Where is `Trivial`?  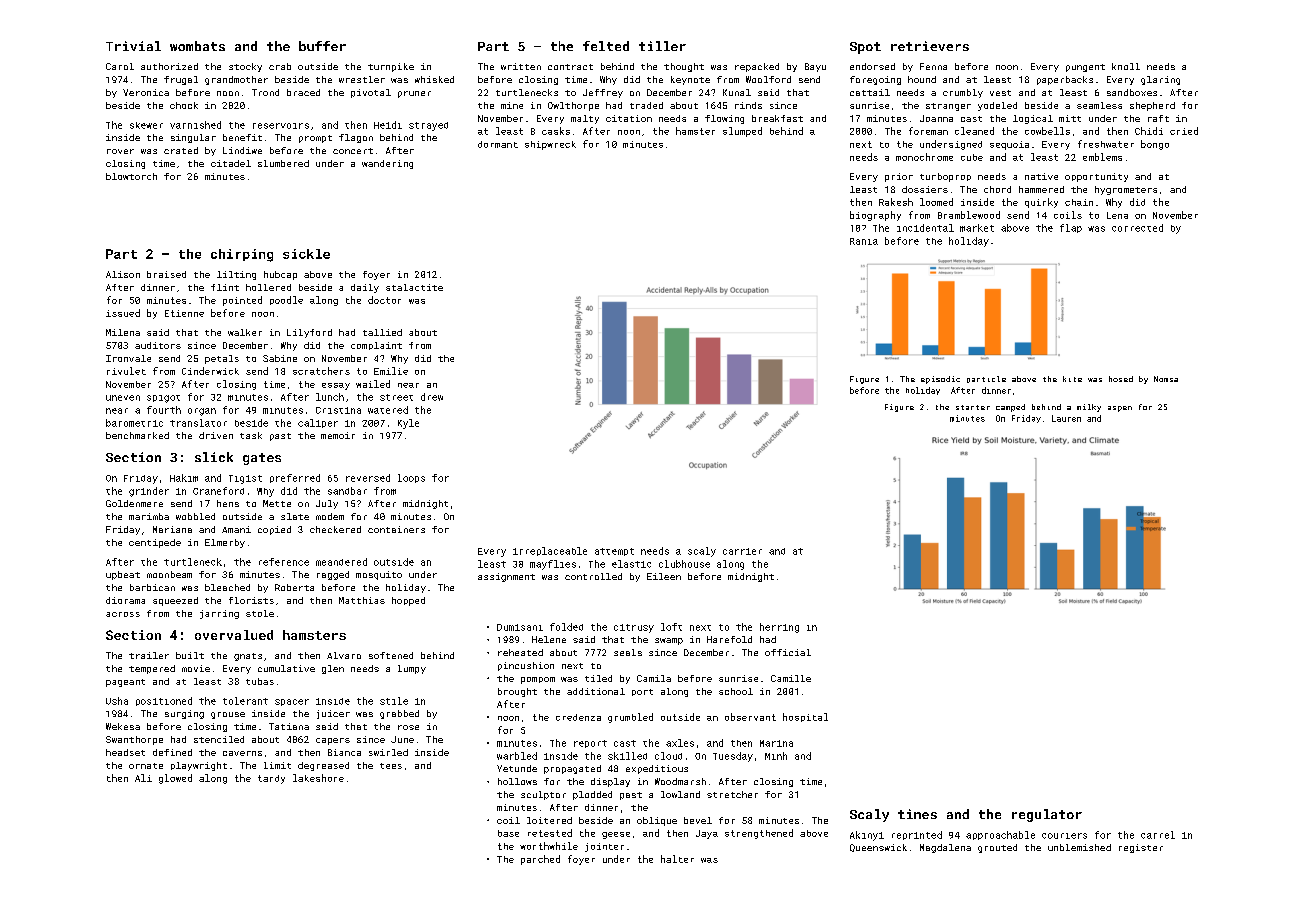 Trivial is located at coordinates (133, 46).
